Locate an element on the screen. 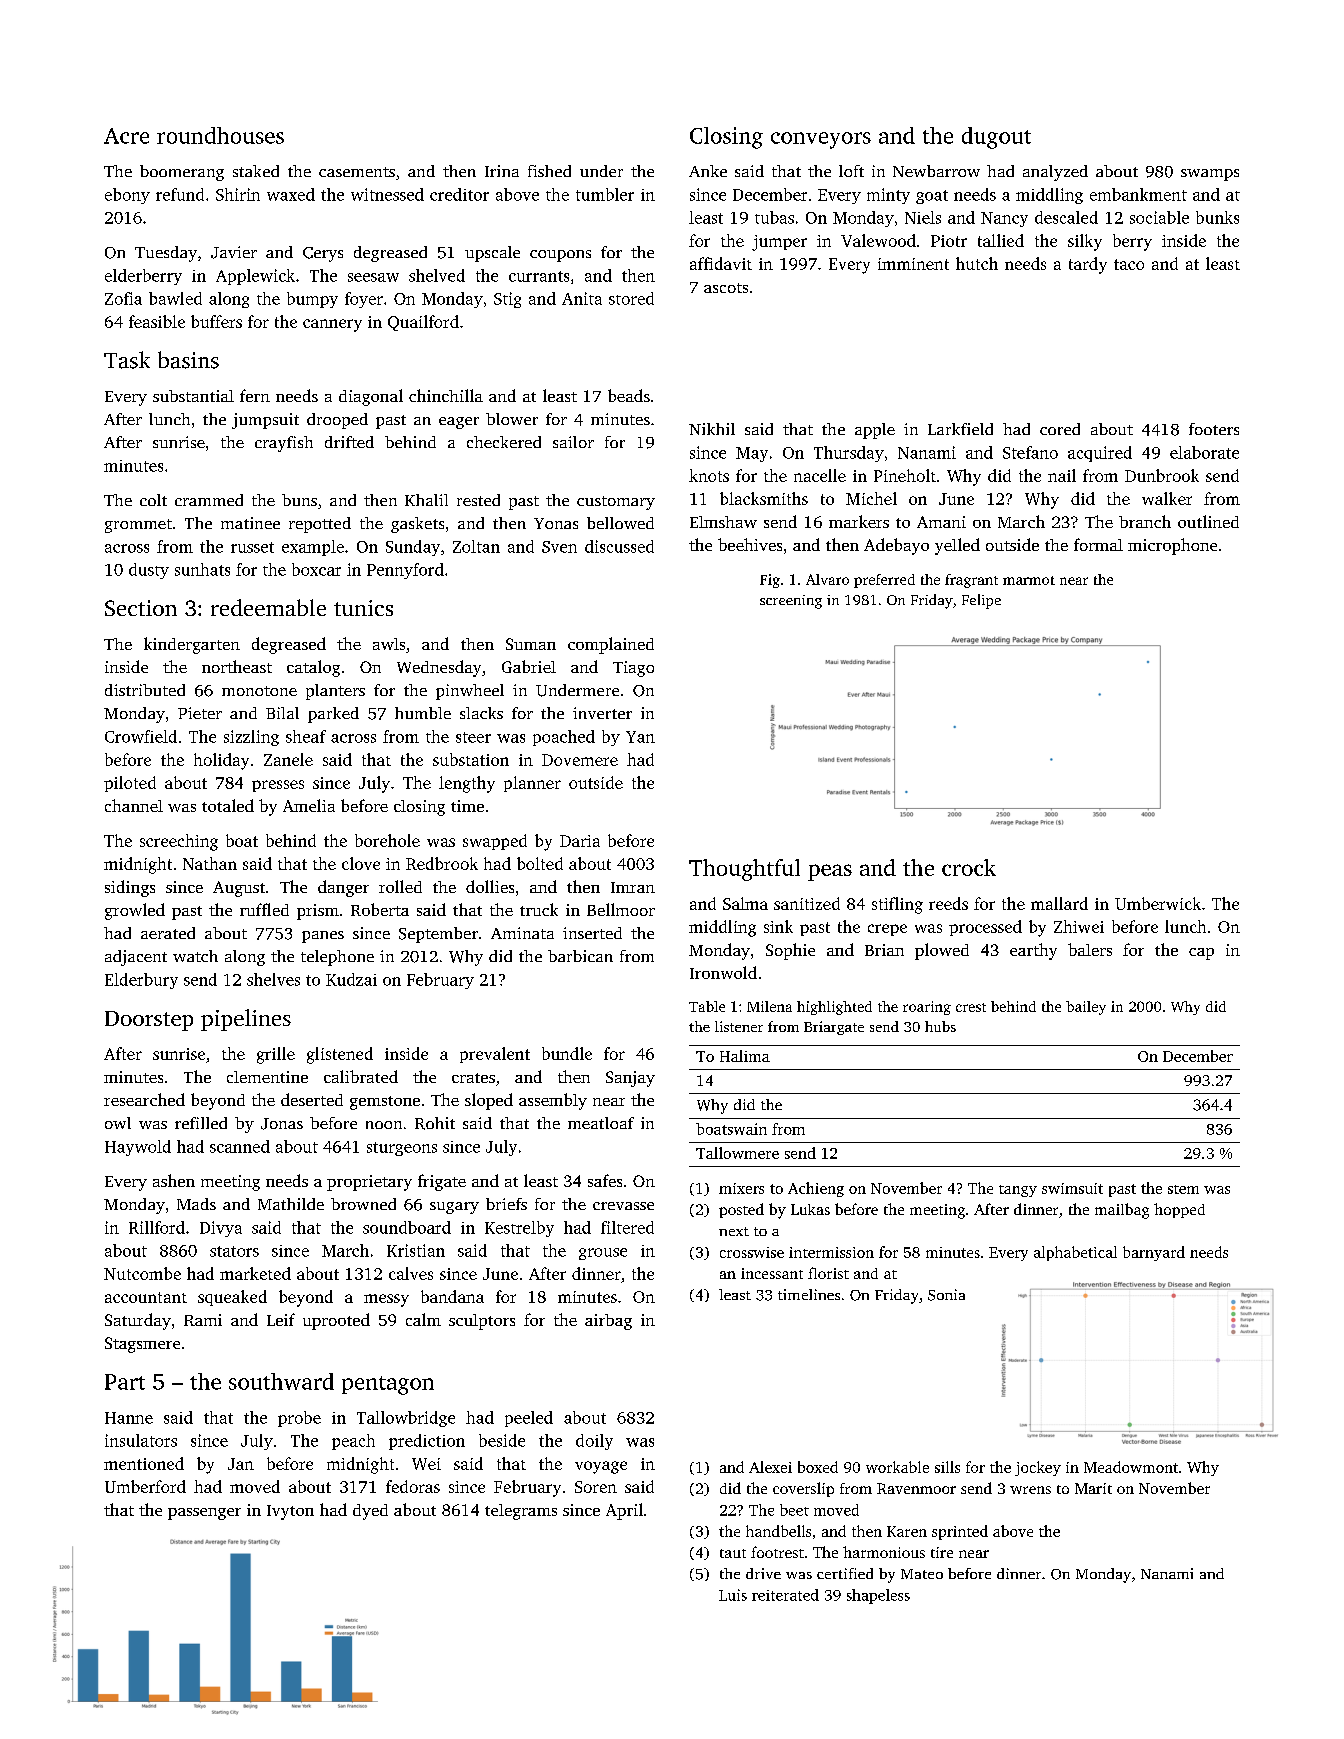 The image size is (1344, 1739). dugout is located at coordinates (996, 138).
